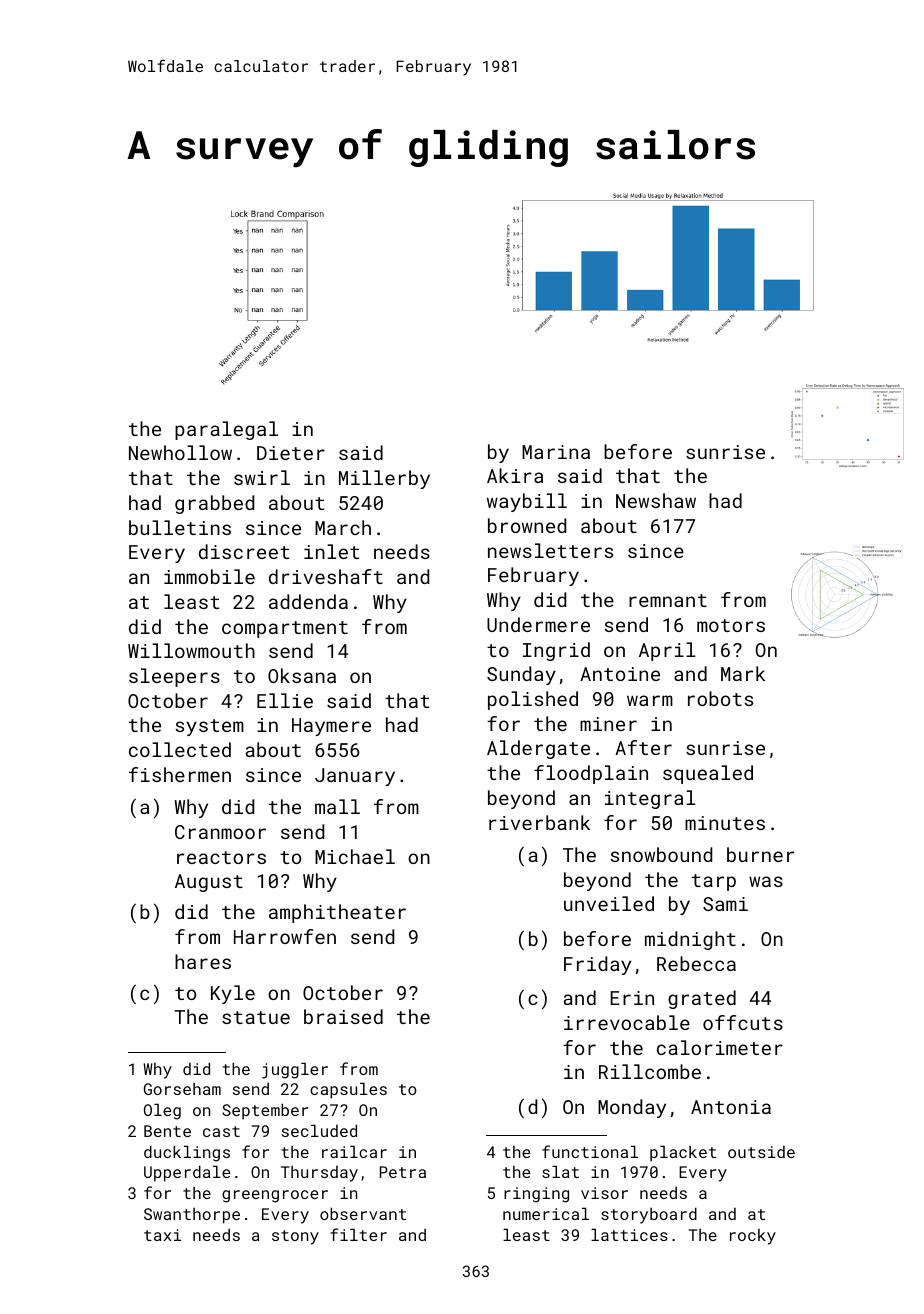 The image size is (924, 1314). Describe the element at coordinates (358, 1234) in the screenshot. I see `filter` at that location.
